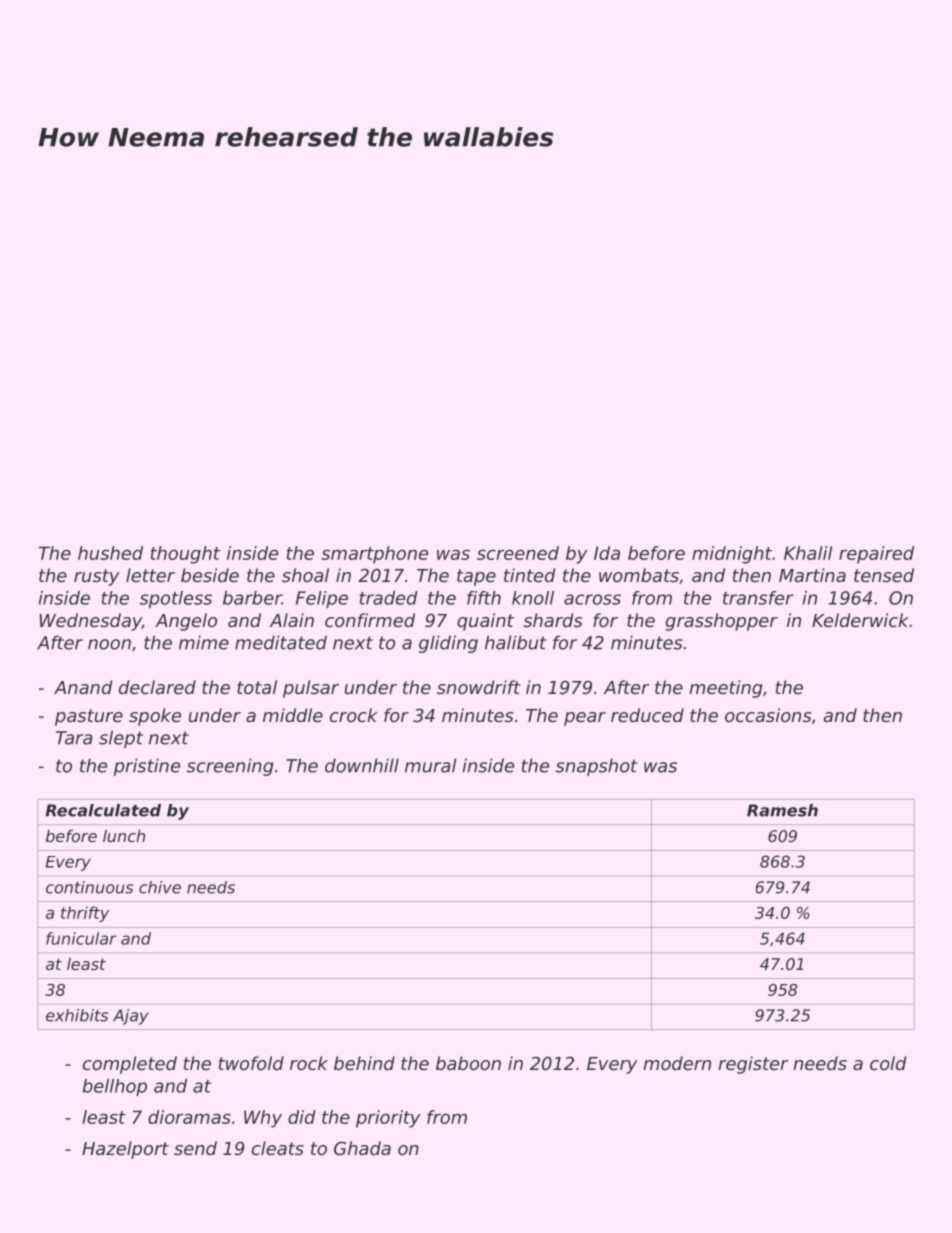 This screenshot has height=1233, width=952. I want to click on shoal, so click(305, 575).
